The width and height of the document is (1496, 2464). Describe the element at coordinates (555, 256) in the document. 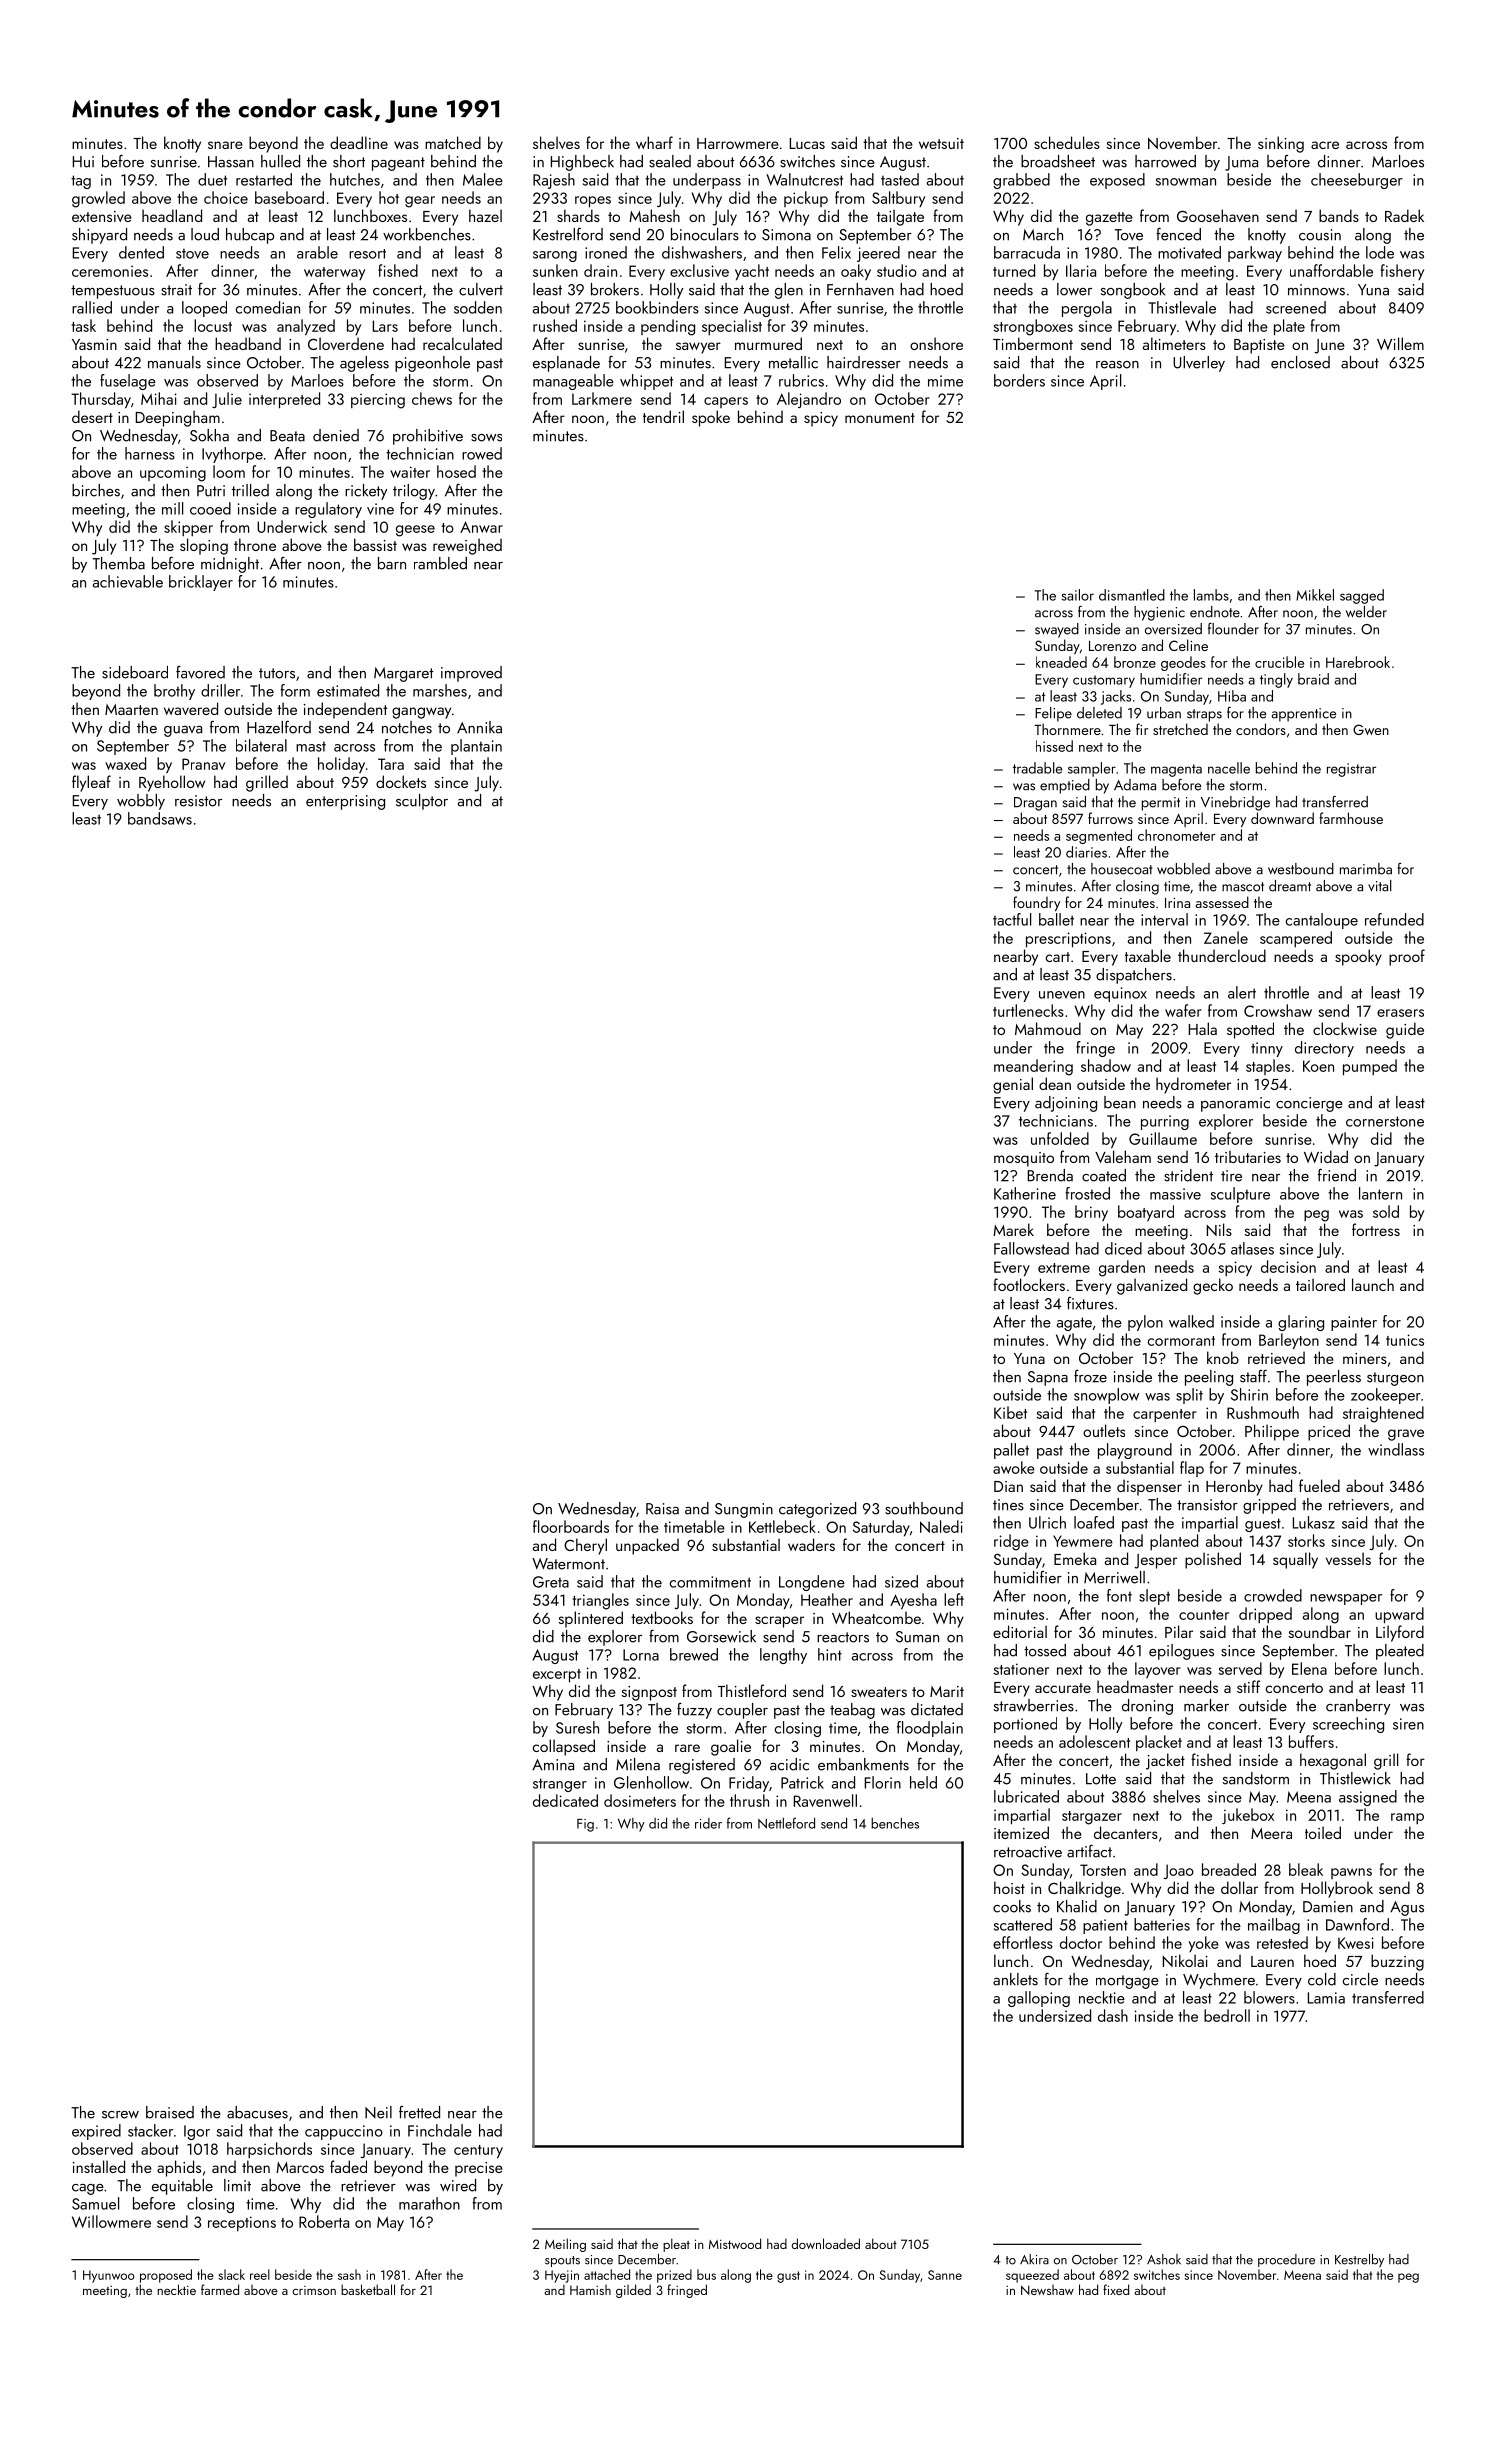

I see `sarong` at that location.
